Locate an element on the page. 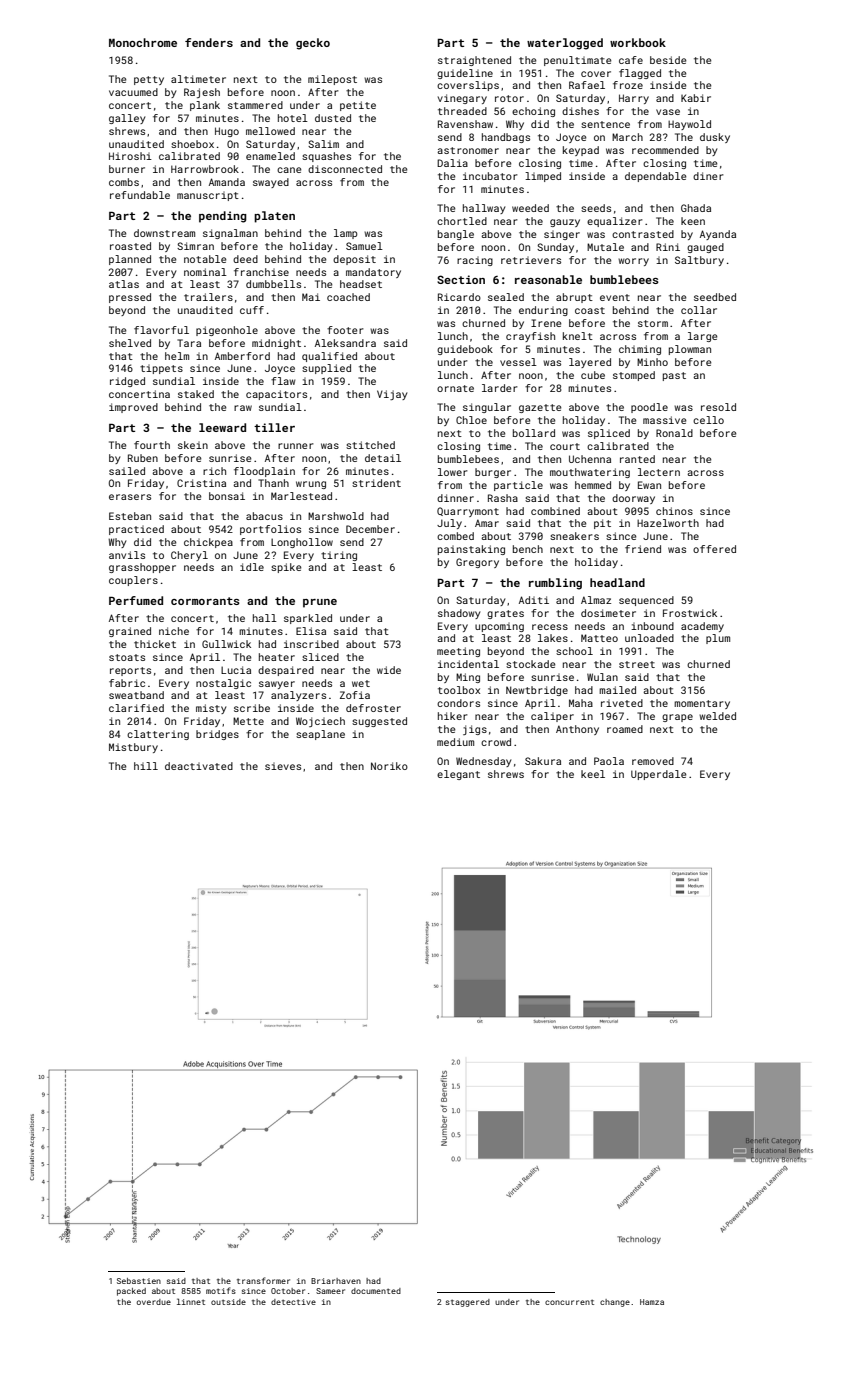  bangle is located at coordinates (456, 235).
